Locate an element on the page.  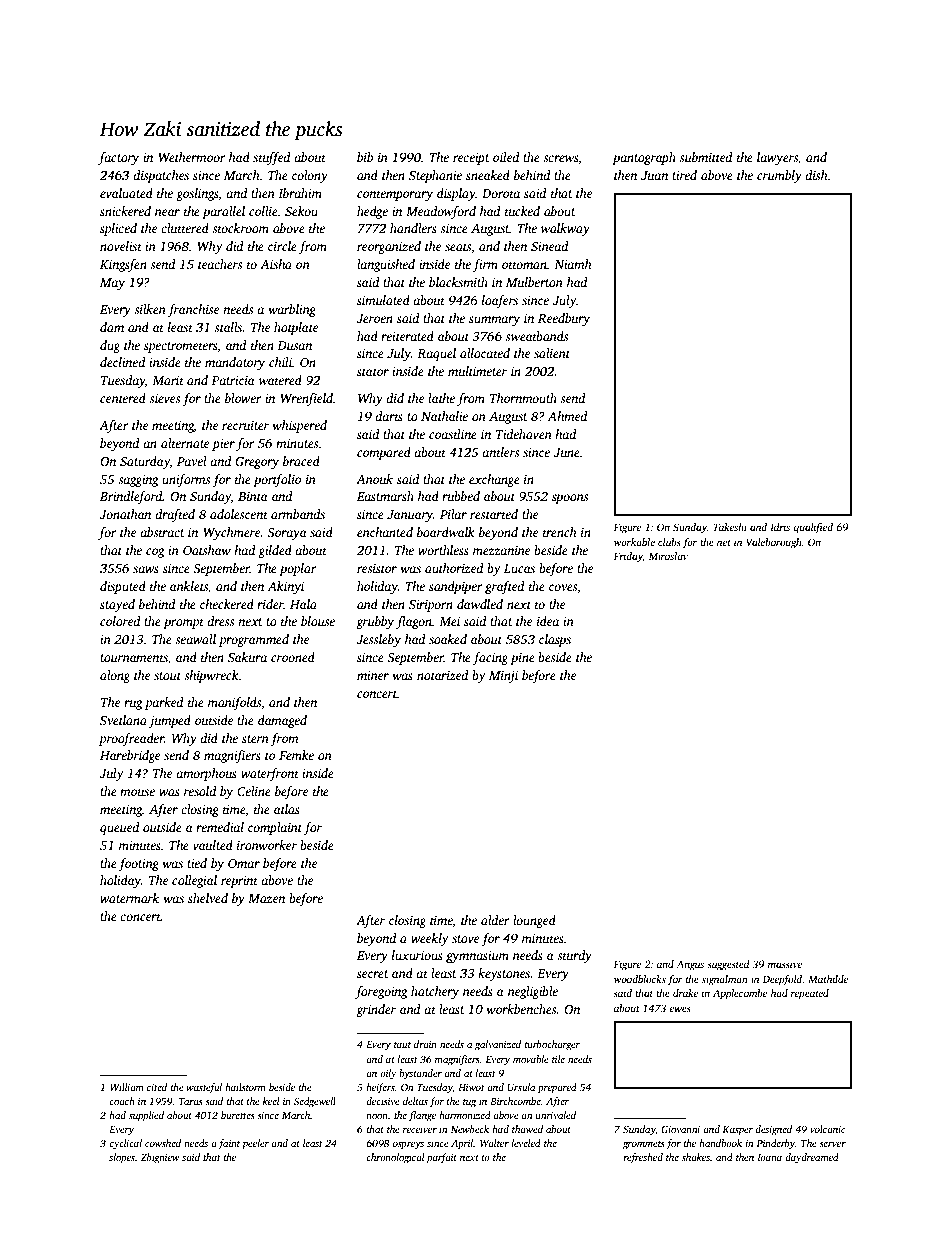
qualified is located at coordinates (813, 528).
